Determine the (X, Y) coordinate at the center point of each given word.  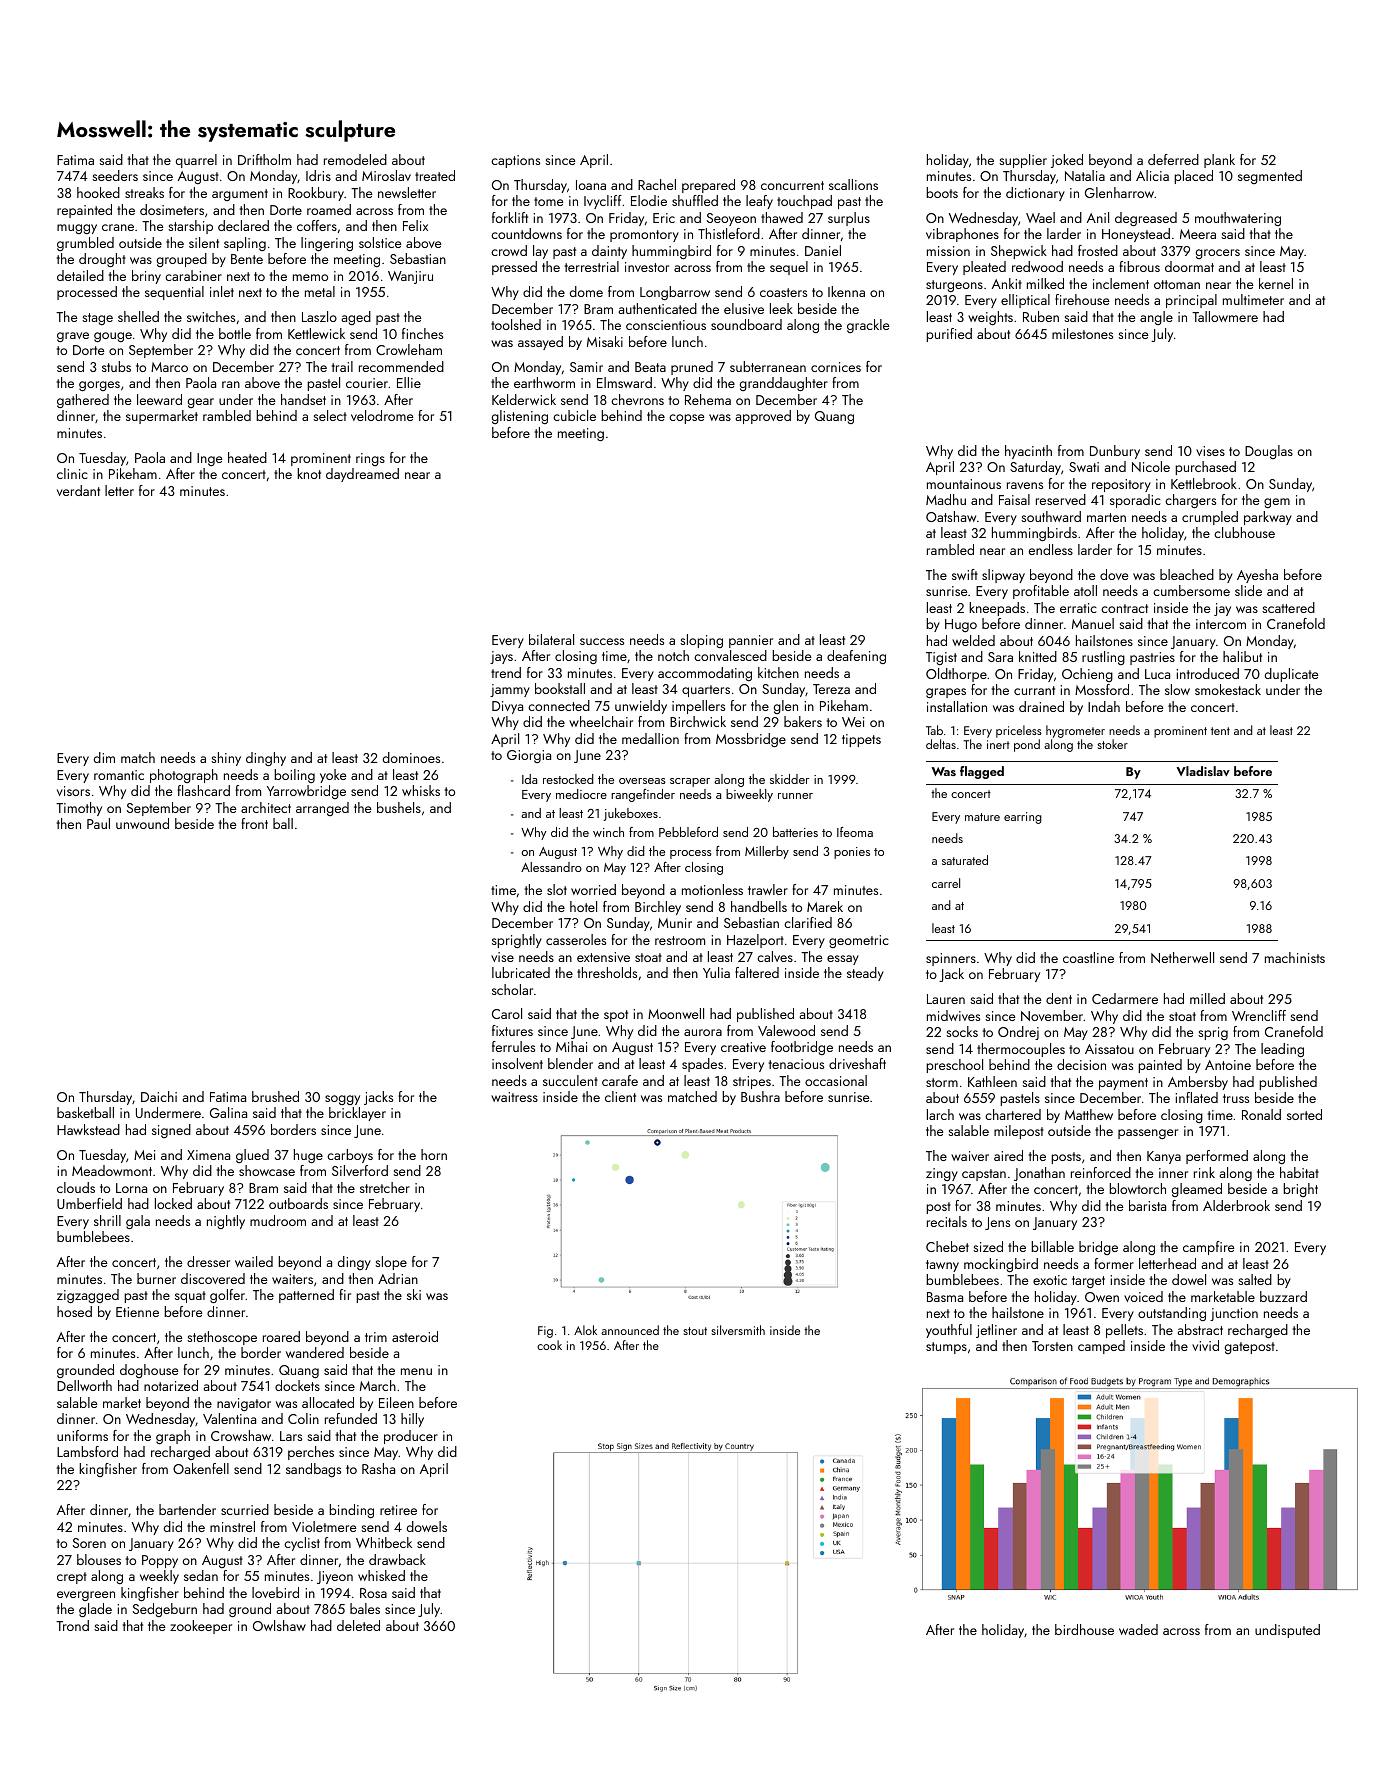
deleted (358, 1625)
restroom (680, 940)
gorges (99, 386)
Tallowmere (1225, 316)
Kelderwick (524, 399)
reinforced (1101, 1172)
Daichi (159, 1096)
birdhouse (1084, 1629)
